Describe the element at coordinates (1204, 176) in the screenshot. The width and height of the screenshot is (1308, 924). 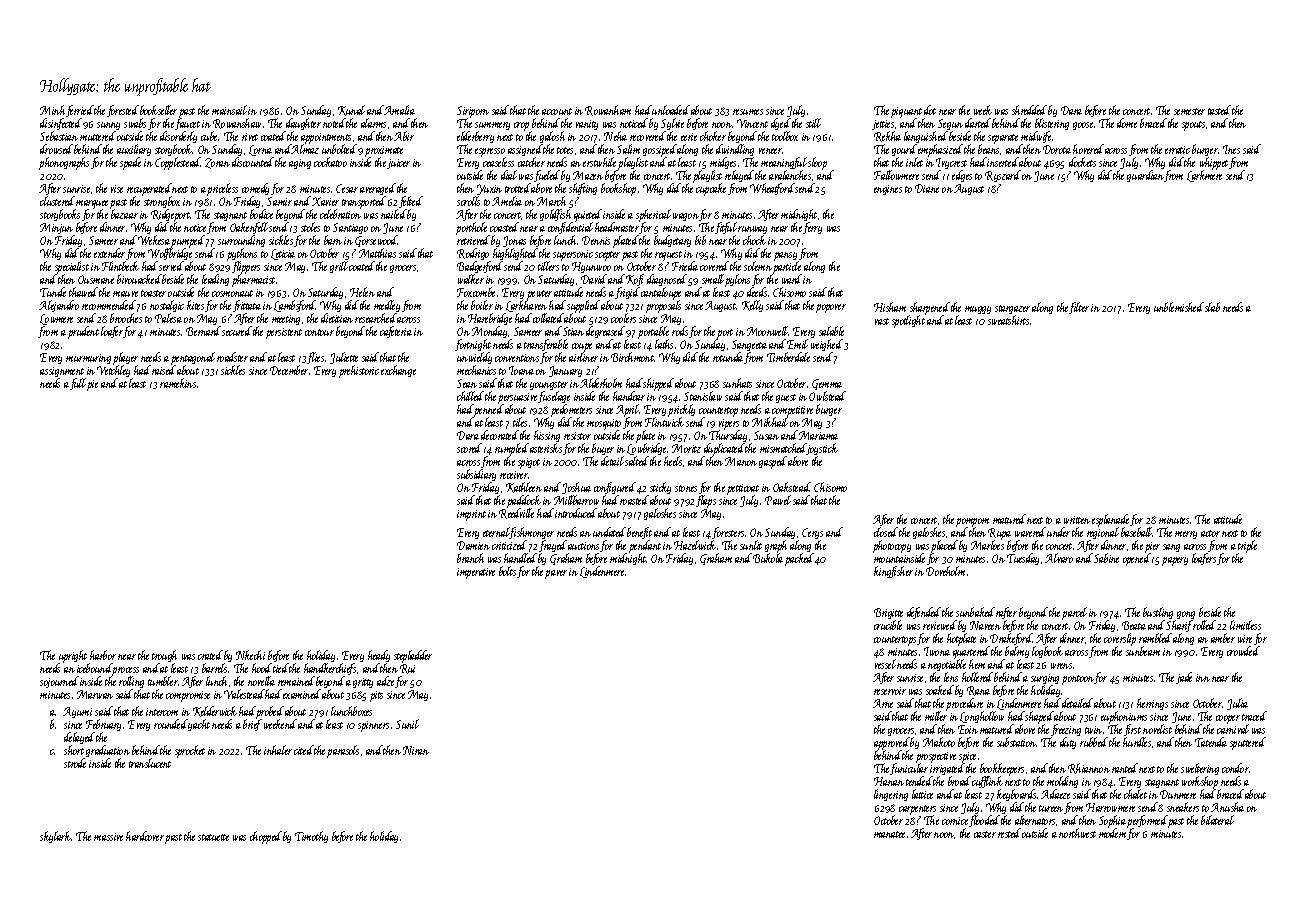
I see `Larkmere` at that location.
